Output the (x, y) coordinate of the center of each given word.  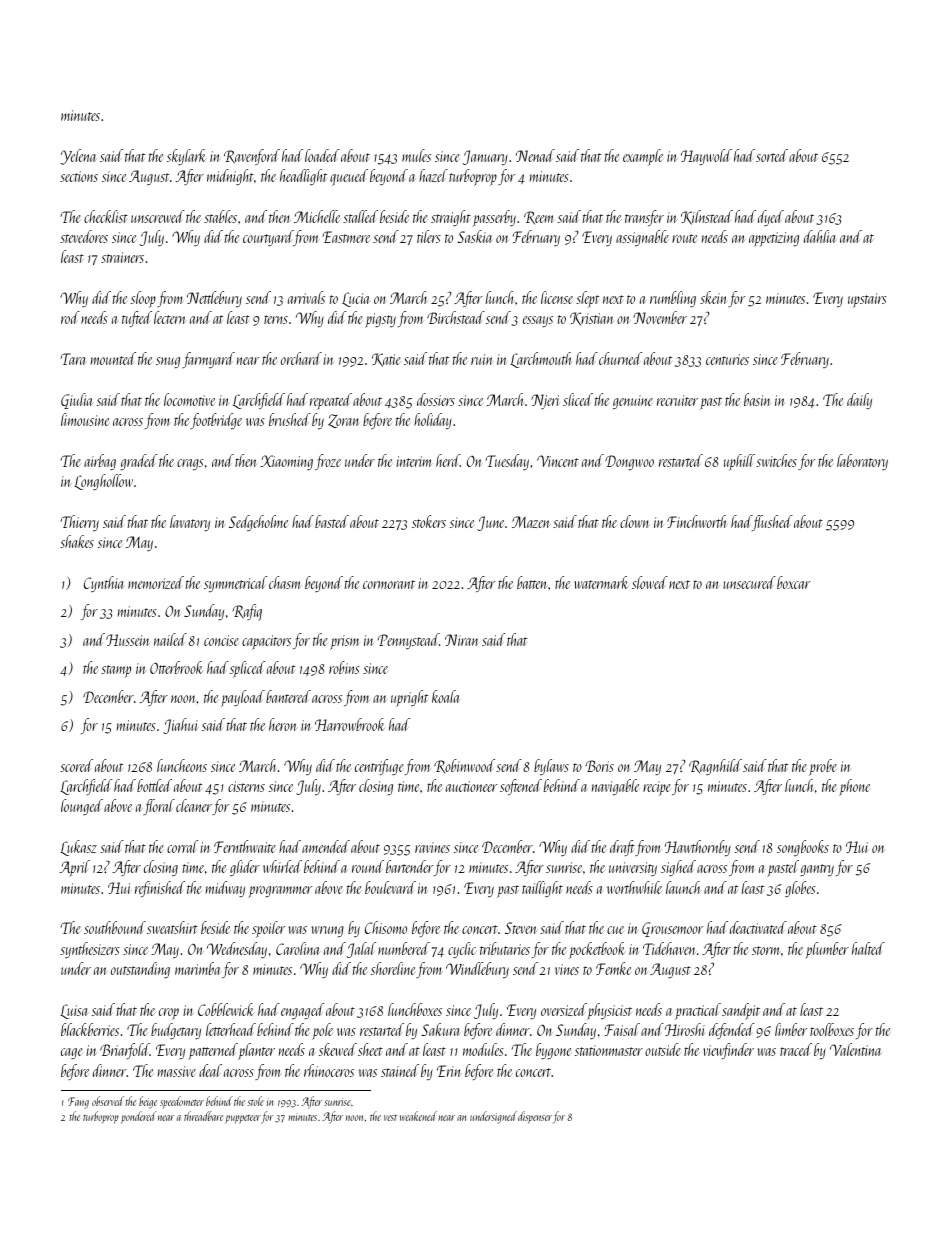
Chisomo (386, 927)
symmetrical (235, 584)
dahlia (819, 236)
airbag (100, 462)
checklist (106, 216)
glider (245, 868)
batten (531, 582)
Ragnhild (715, 767)
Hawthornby (698, 848)
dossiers (436, 399)
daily (859, 401)
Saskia (474, 236)
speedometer (182, 1102)
